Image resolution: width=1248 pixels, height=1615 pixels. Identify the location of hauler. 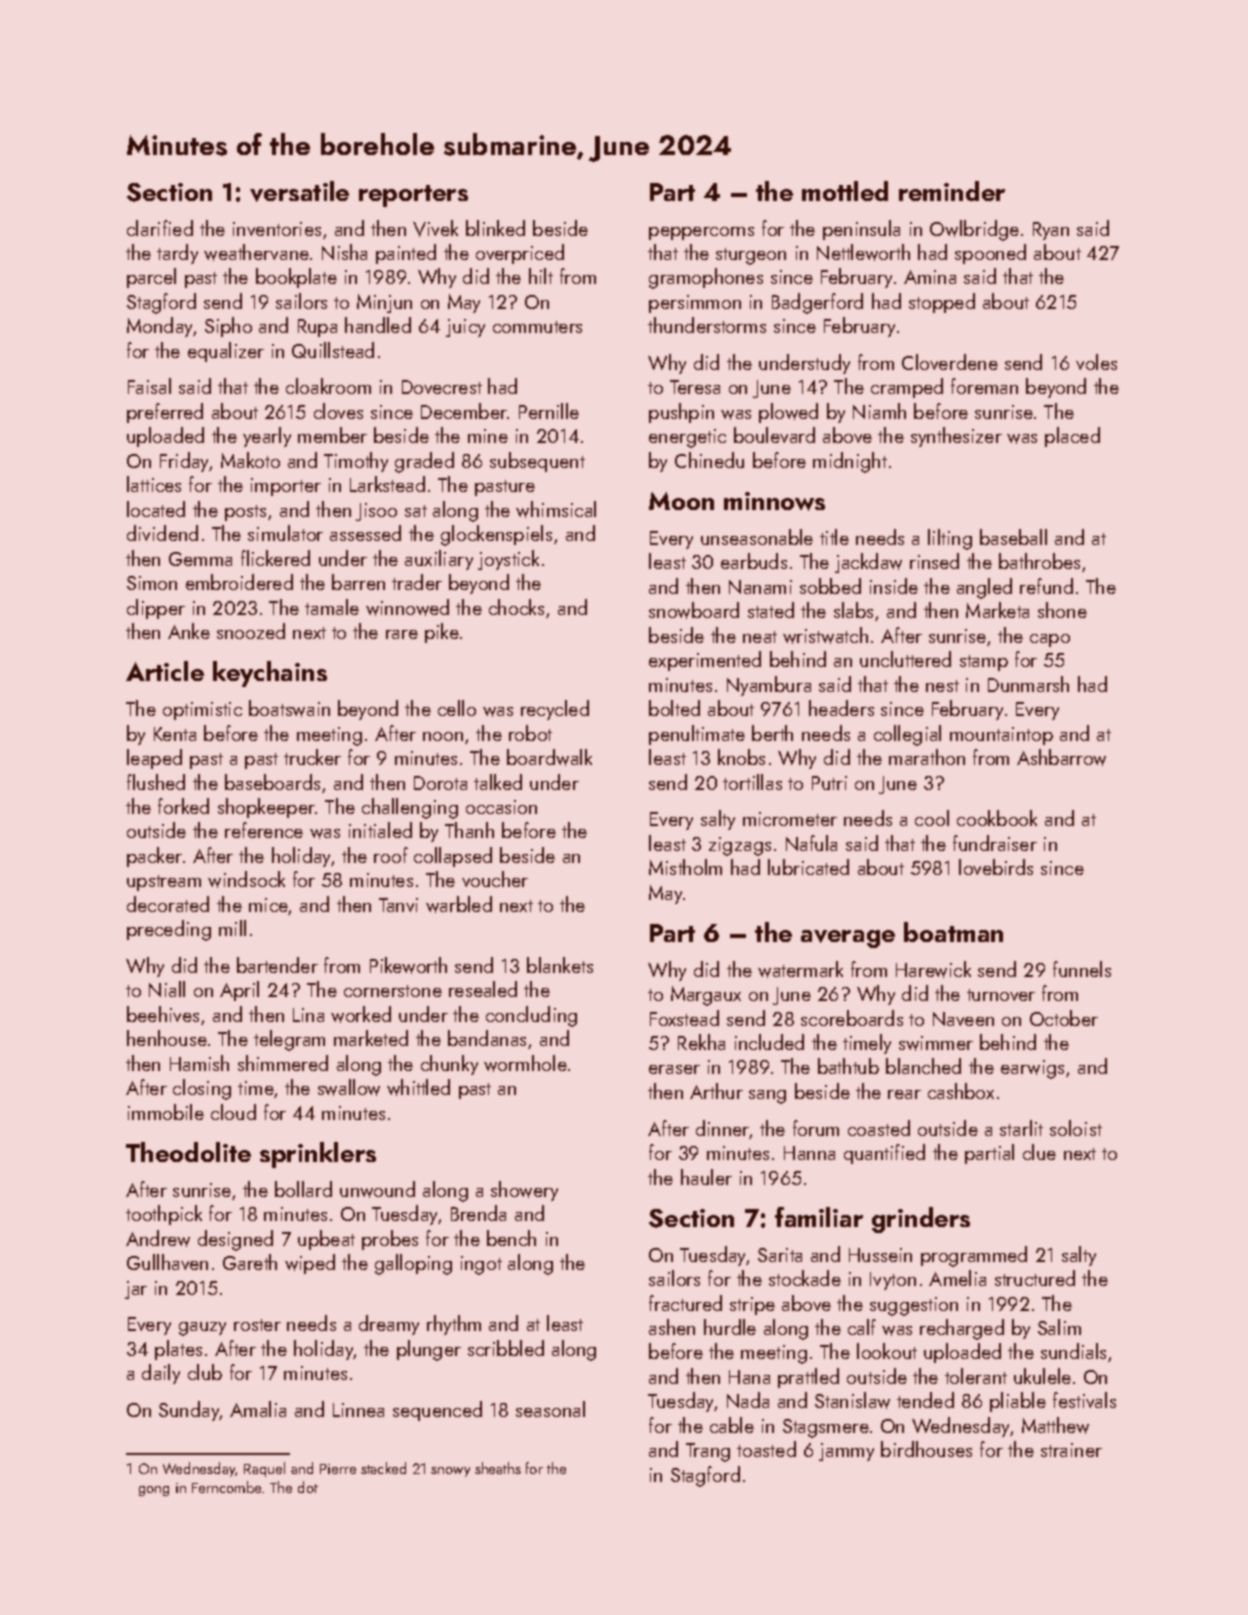
(706, 1177).
